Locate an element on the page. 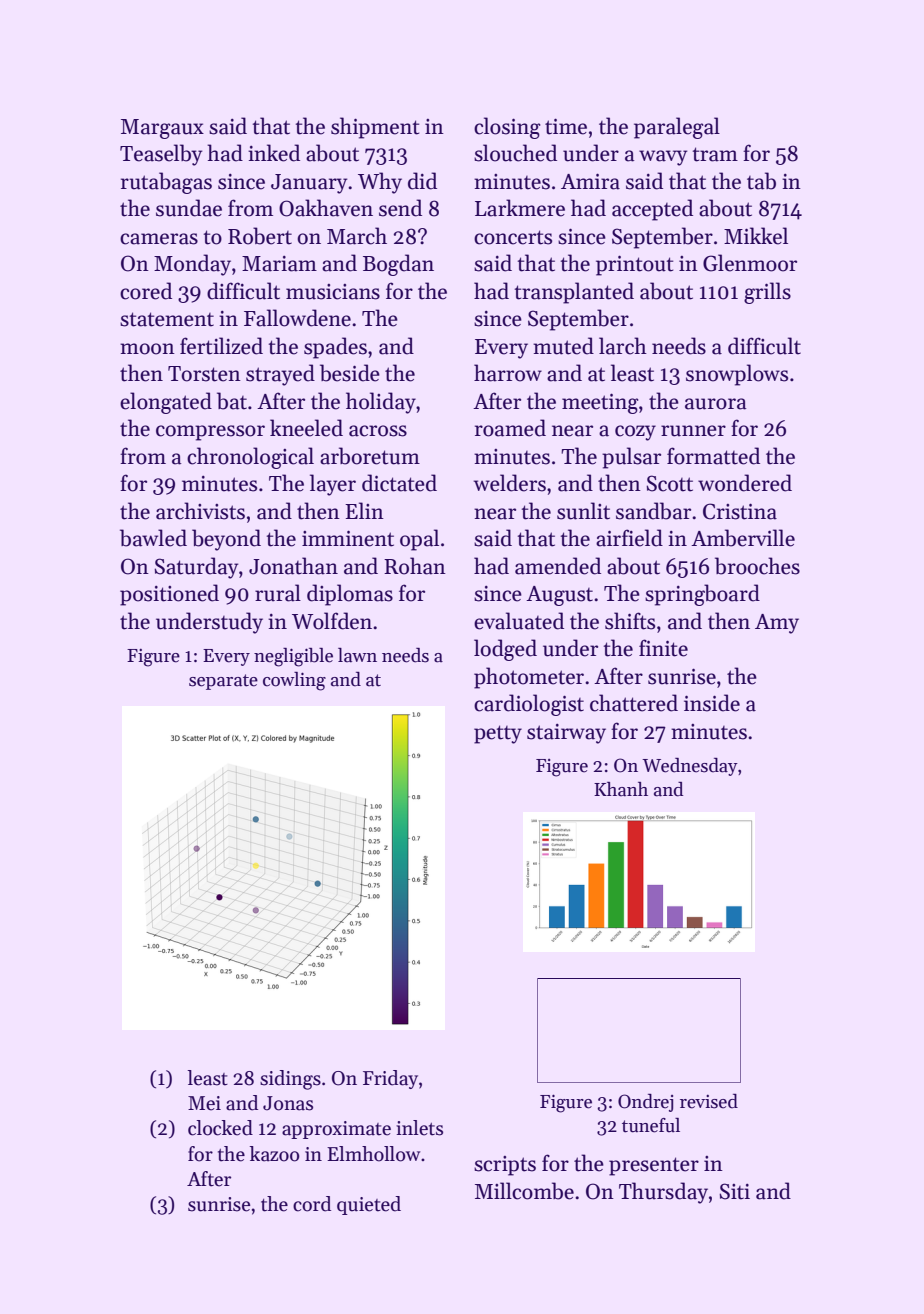 The width and height of the page is (924, 1314). runner is located at coordinates (693, 431).
